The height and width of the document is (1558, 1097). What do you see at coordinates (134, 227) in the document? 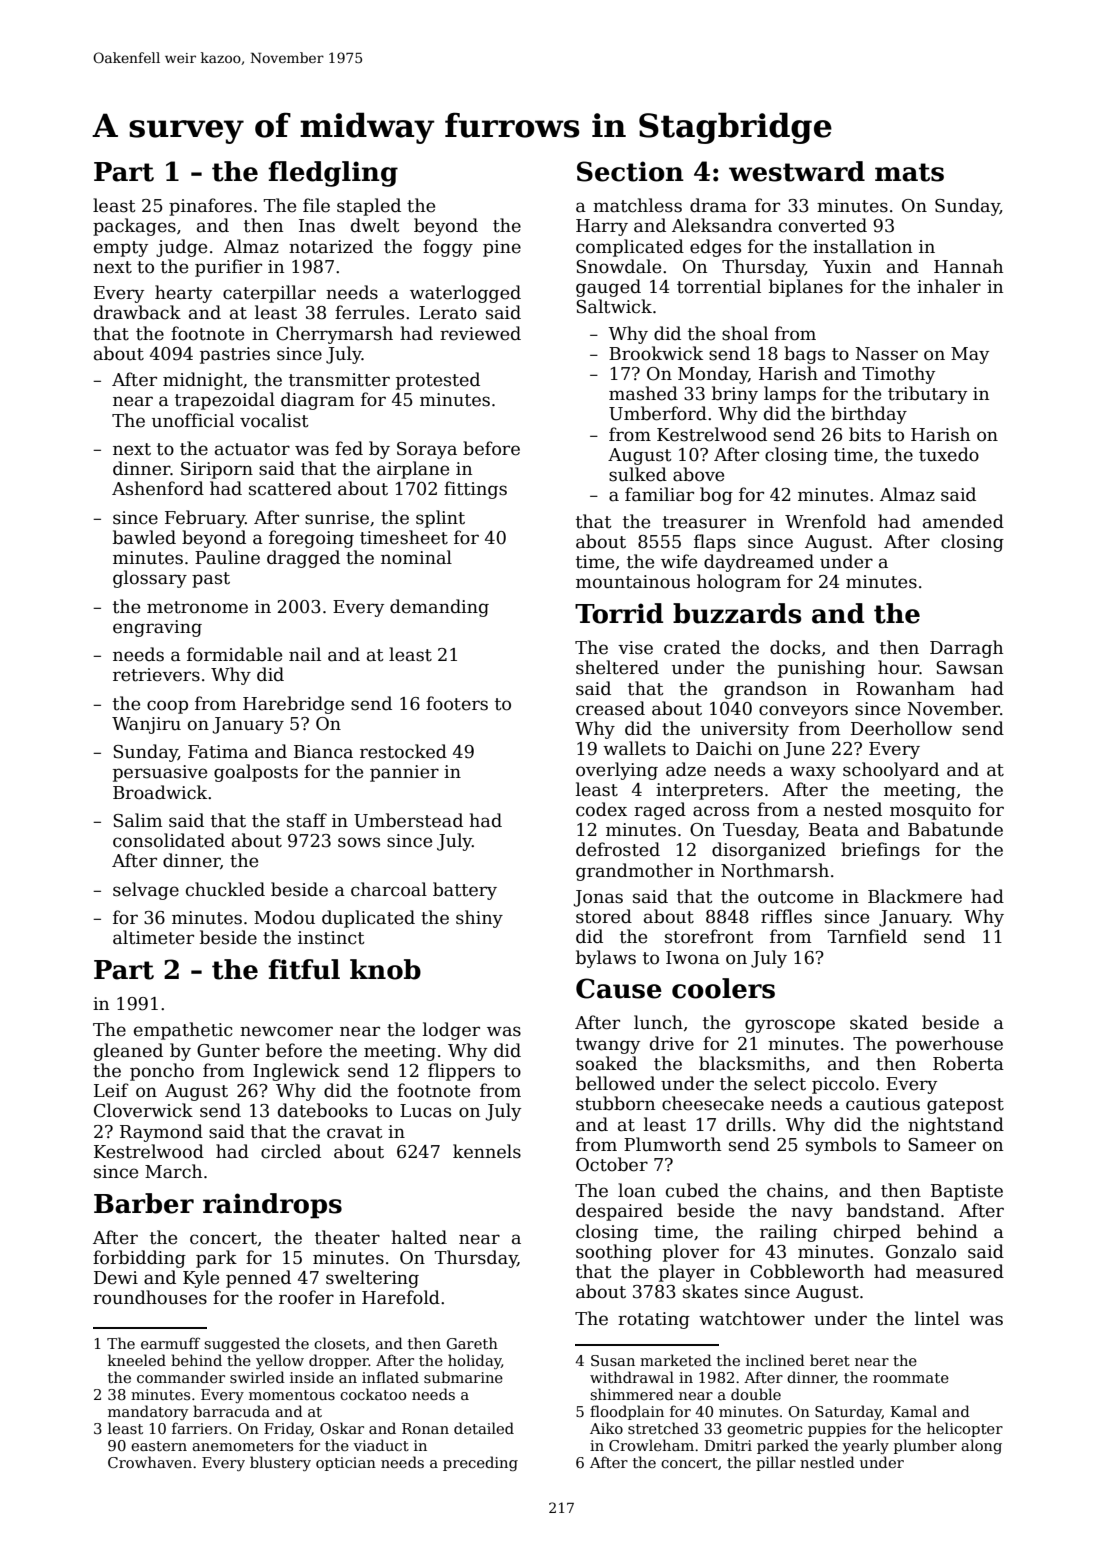
I see `packages` at bounding box center [134, 227].
